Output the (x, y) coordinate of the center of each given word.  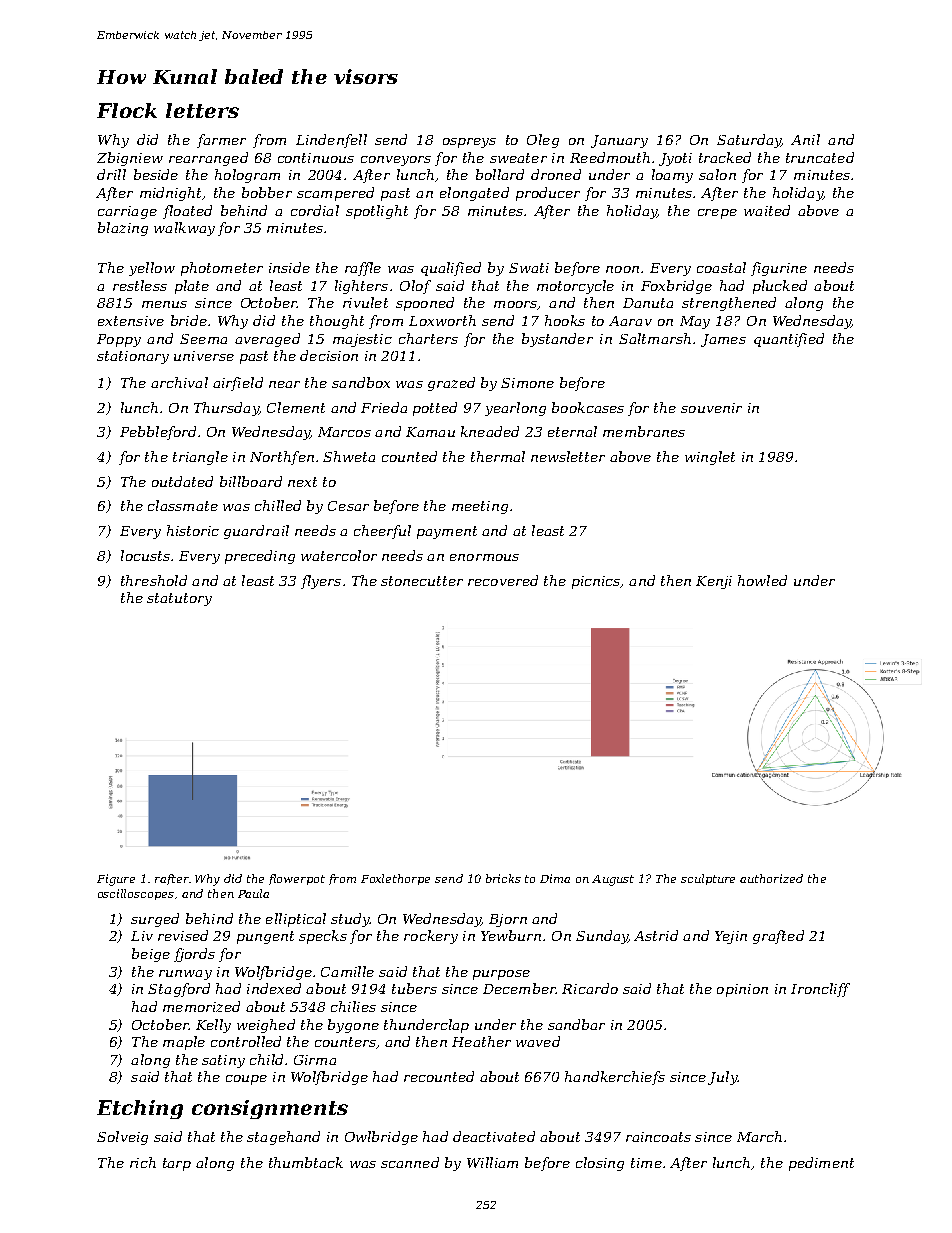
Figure (116, 880)
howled (762, 580)
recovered (503, 580)
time (646, 1163)
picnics (596, 582)
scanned (410, 1162)
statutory (179, 599)
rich (143, 1162)
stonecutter (422, 581)
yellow (152, 269)
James (723, 340)
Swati (529, 268)
